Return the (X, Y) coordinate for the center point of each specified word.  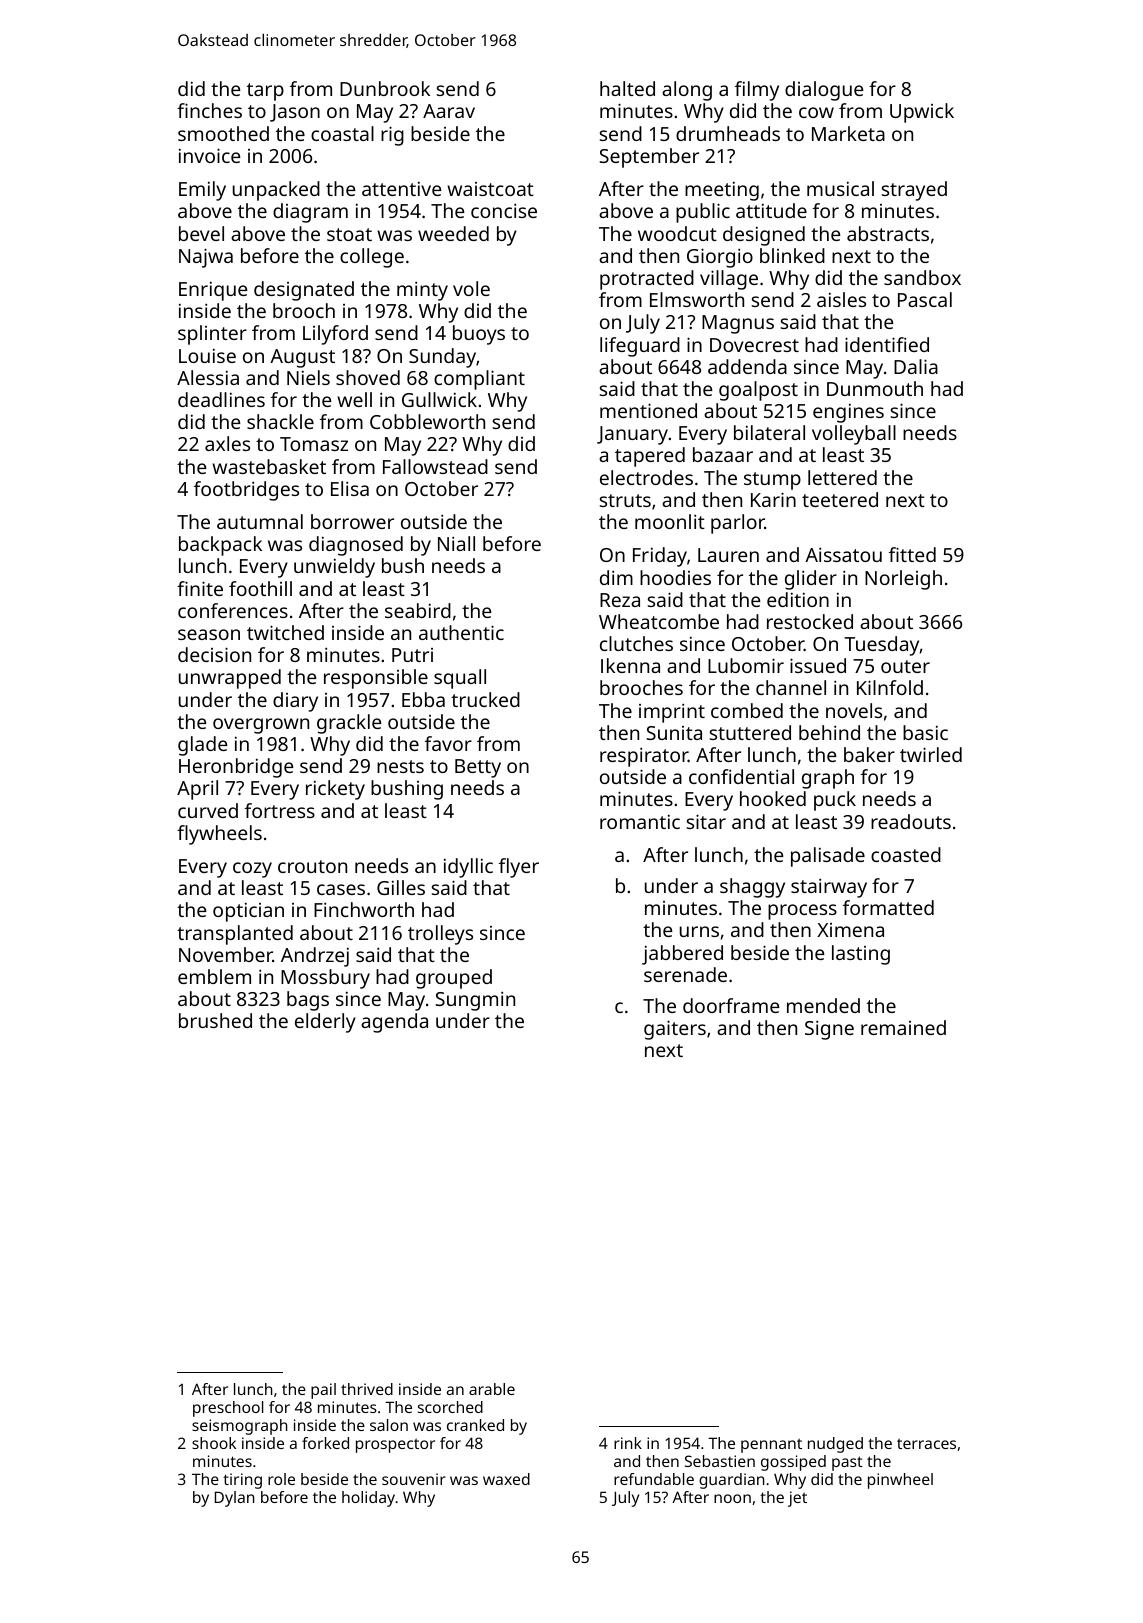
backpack (220, 546)
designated (304, 291)
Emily (202, 191)
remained (903, 1027)
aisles (841, 299)
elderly (325, 1023)
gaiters (675, 1030)
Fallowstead (435, 466)
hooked (773, 798)
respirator (644, 757)
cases (341, 889)
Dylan (234, 1499)
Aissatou (843, 554)
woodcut (677, 233)
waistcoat (490, 189)
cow (816, 112)
